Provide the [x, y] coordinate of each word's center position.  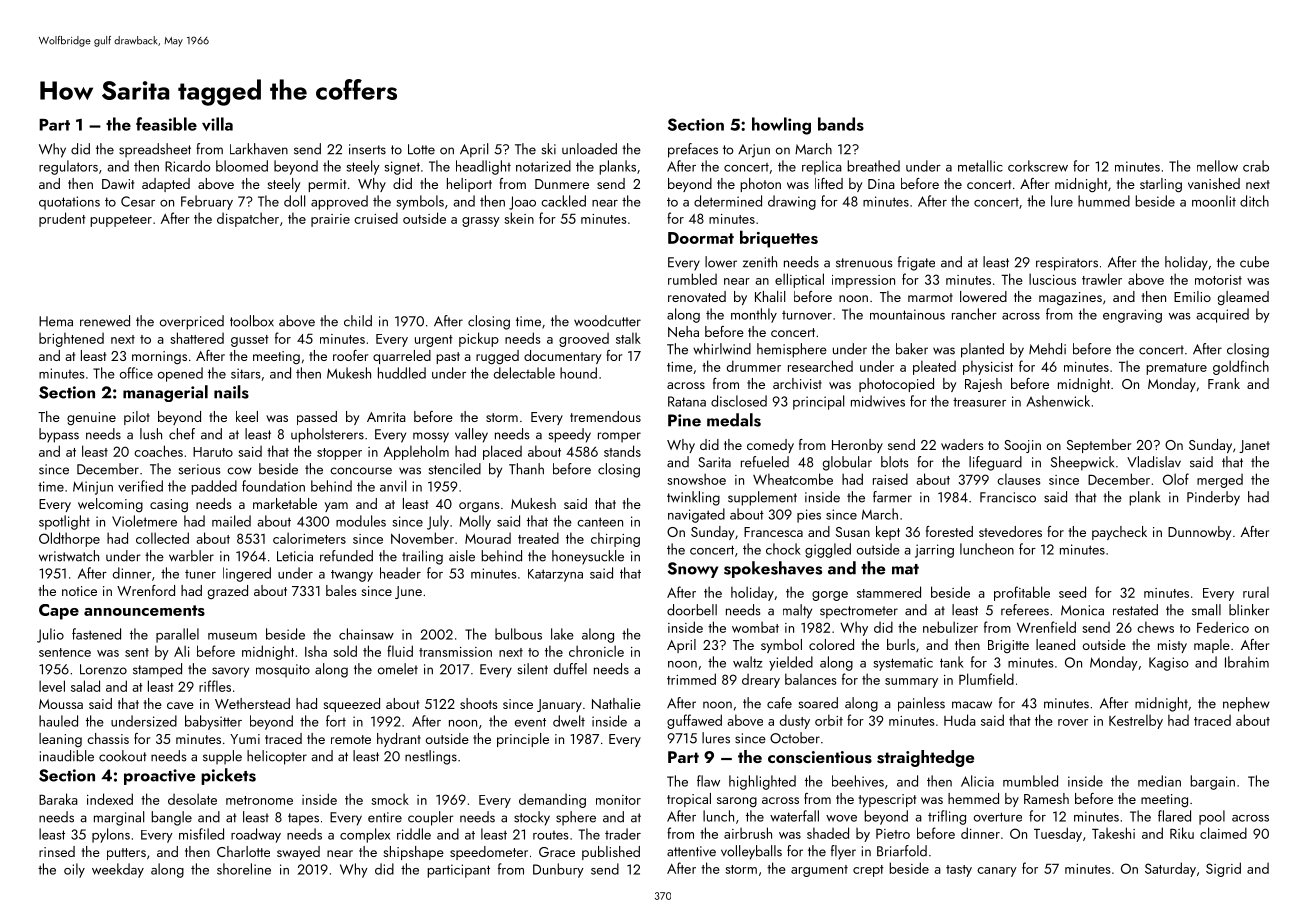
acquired [1222, 315]
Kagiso [1169, 664]
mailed [231, 521]
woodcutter [607, 321]
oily [74, 870]
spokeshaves [773, 569]
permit [327, 185]
